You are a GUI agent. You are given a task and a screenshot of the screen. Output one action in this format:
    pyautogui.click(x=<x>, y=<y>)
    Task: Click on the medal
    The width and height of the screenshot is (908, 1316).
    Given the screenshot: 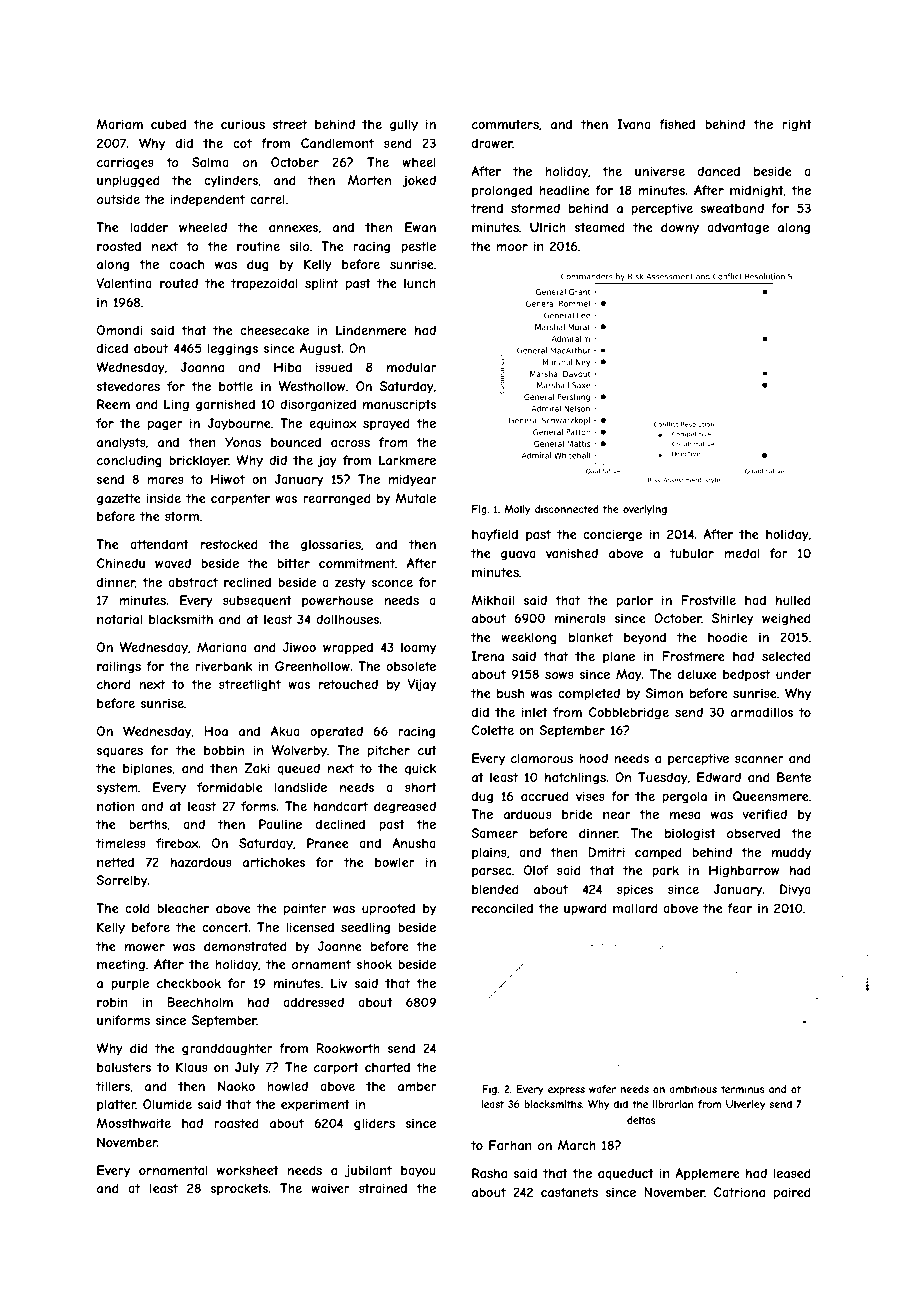 What is the action you would take?
    pyautogui.click(x=742, y=553)
